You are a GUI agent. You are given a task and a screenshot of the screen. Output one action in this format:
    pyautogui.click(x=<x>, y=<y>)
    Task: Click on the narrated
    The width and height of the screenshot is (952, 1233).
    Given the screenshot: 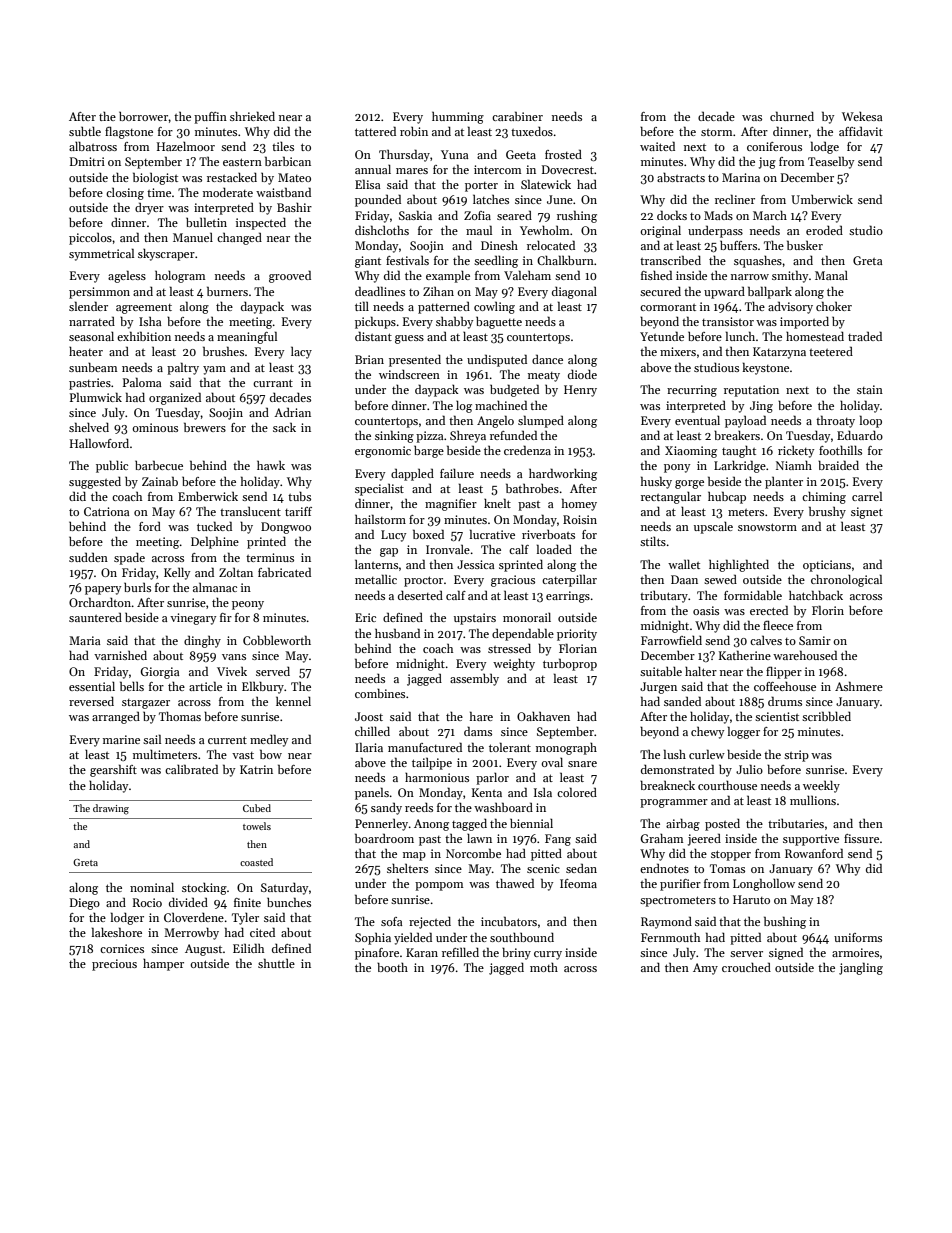 What is the action you would take?
    pyautogui.click(x=92, y=321)
